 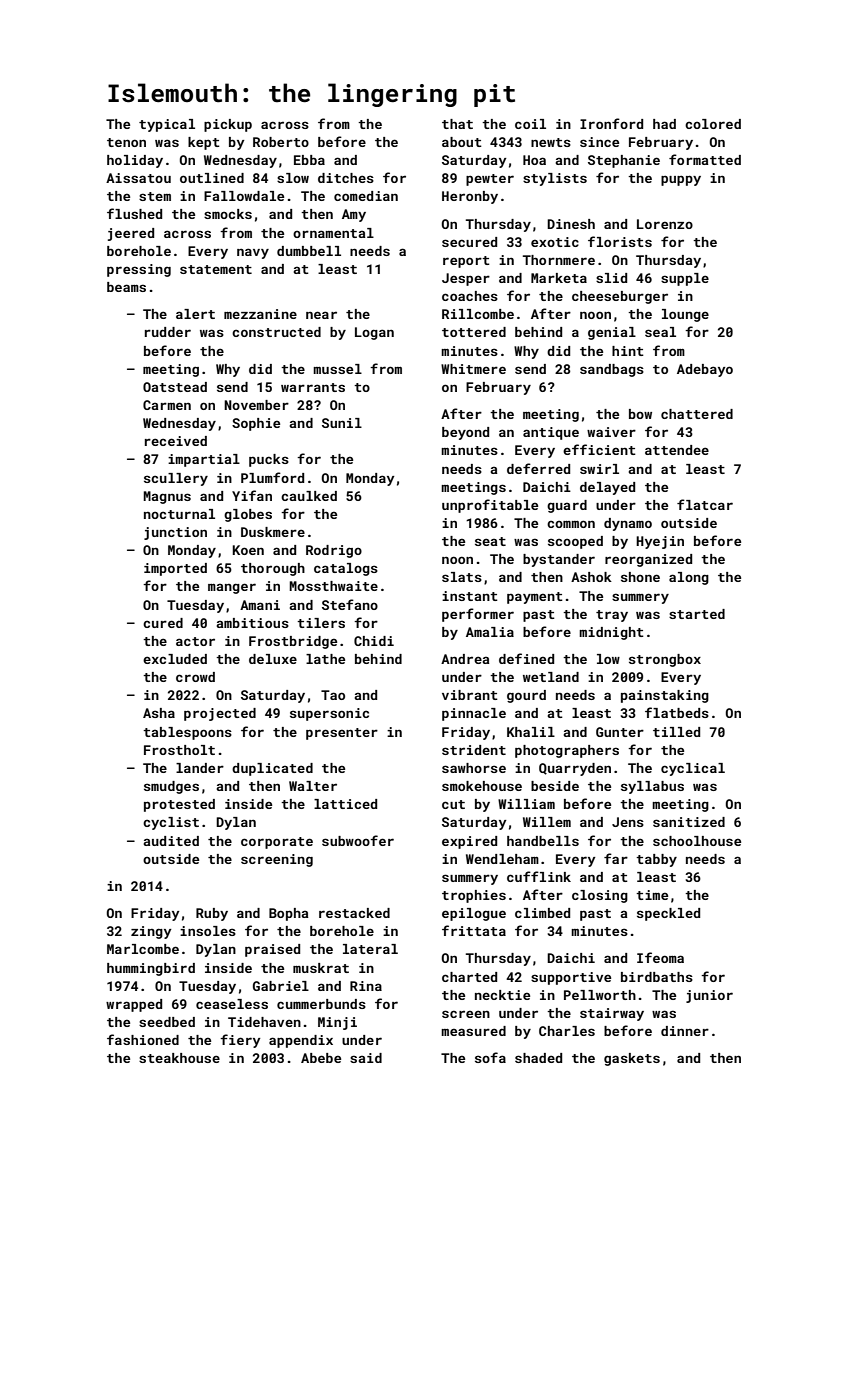 I want to click on Adebayo, so click(x=705, y=370).
